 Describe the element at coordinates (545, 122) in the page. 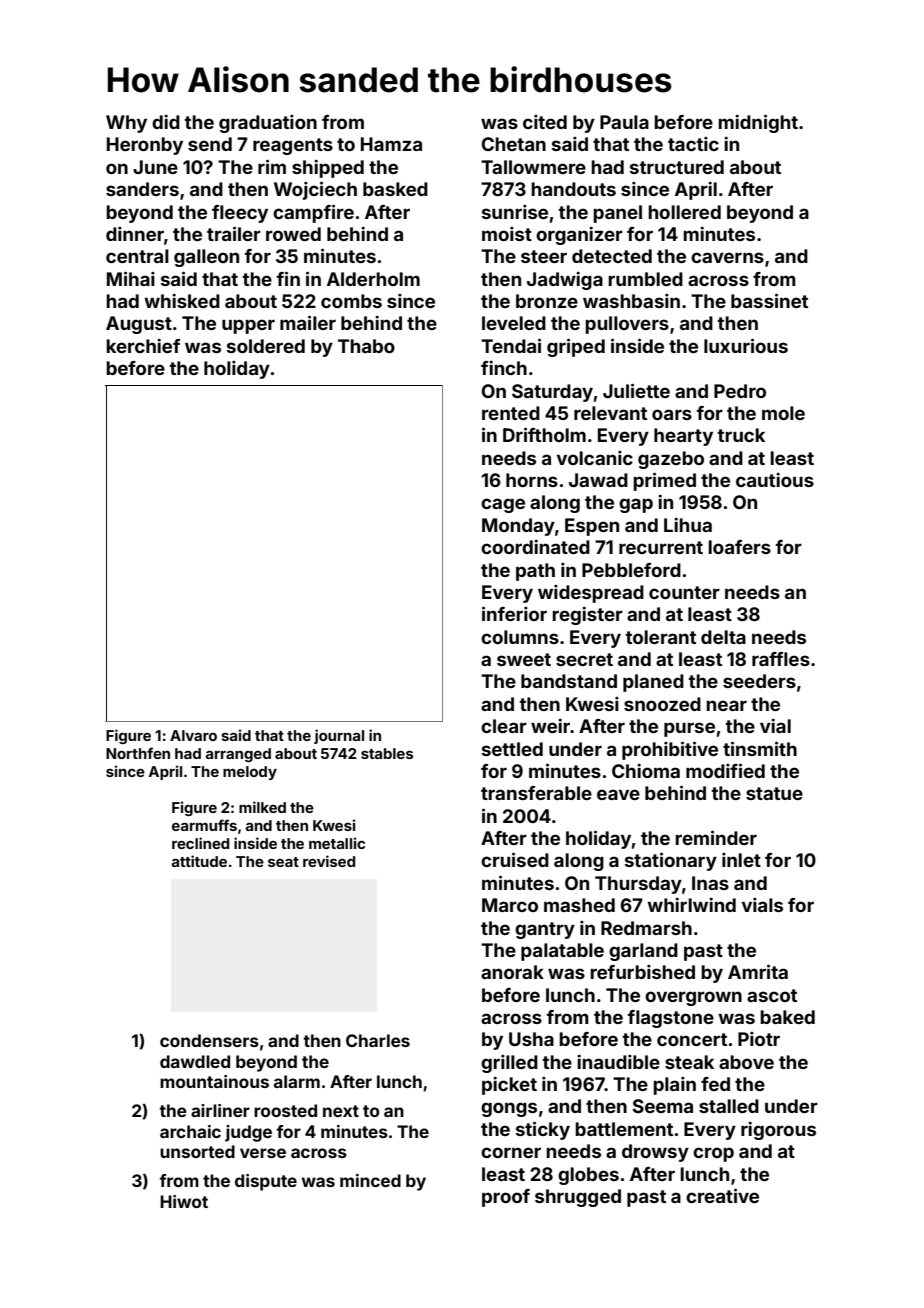

I see `cited` at that location.
